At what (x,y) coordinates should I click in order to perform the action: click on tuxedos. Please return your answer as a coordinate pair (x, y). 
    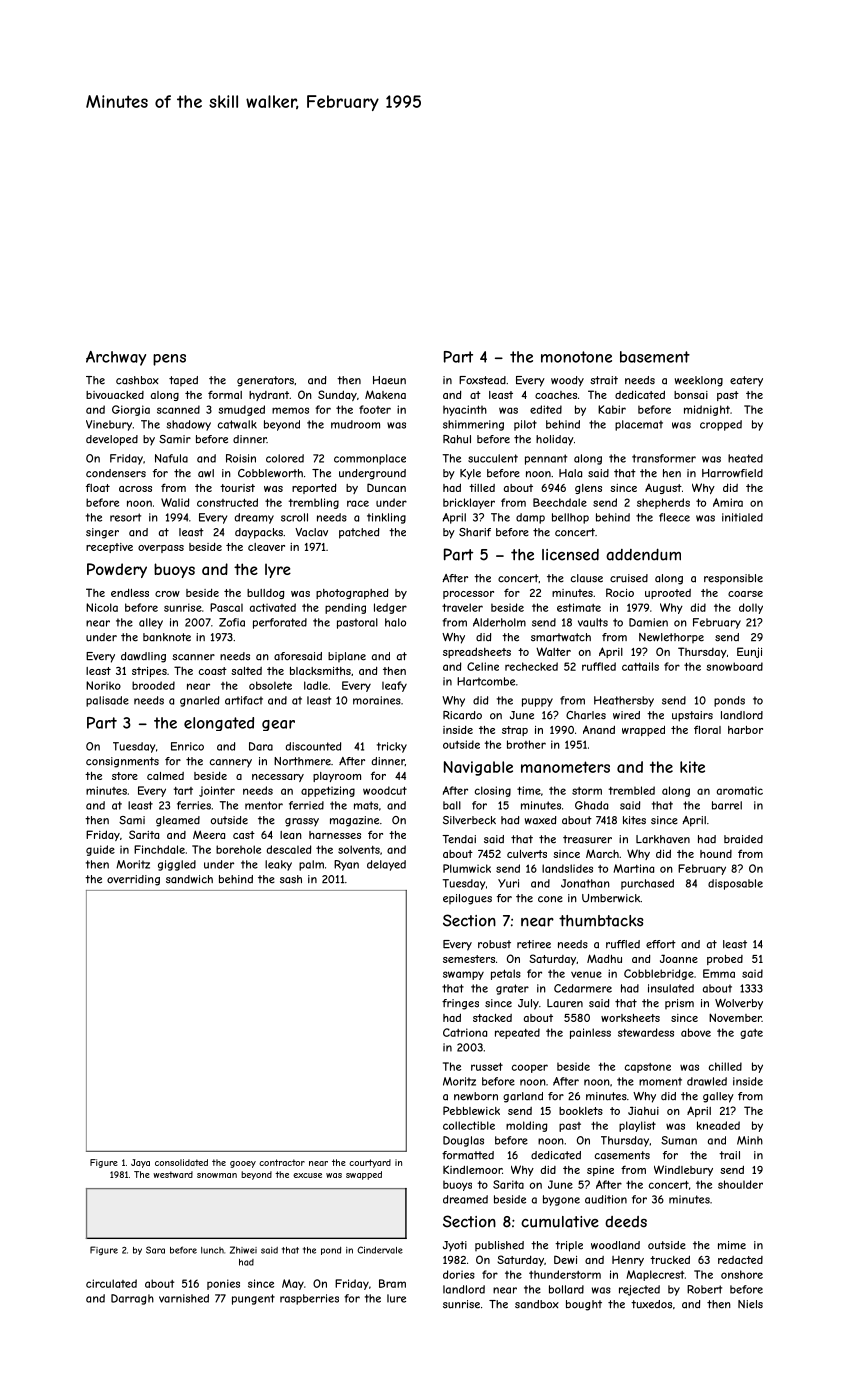
    Looking at the image, I should click on (651, 1304).
